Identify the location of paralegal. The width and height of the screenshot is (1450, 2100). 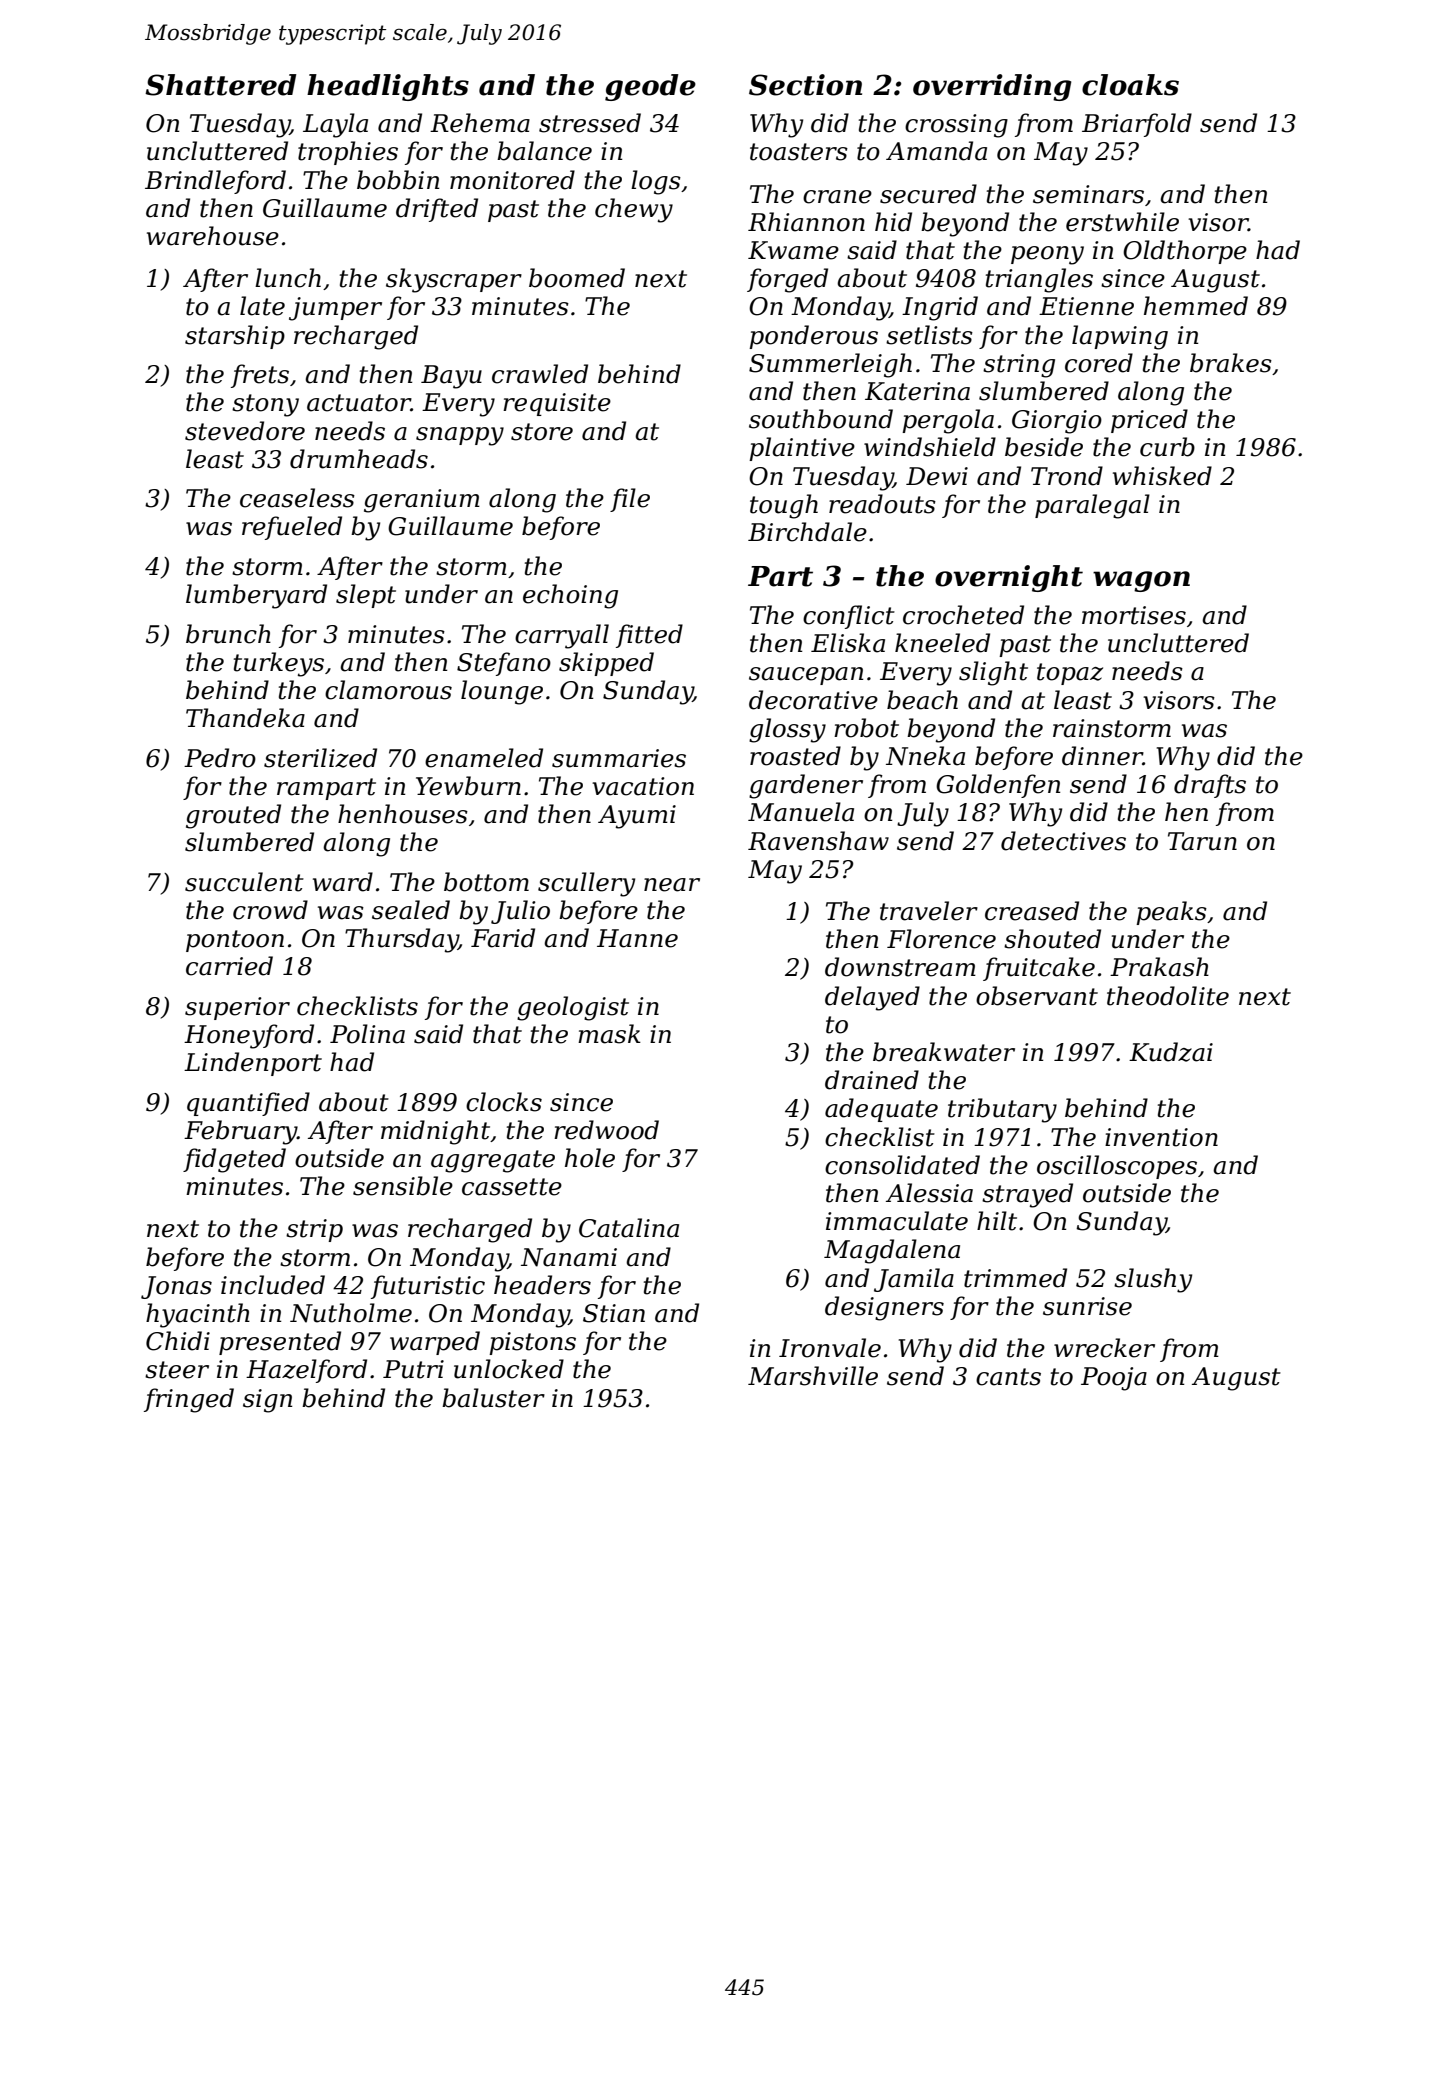
(1092, 506).
